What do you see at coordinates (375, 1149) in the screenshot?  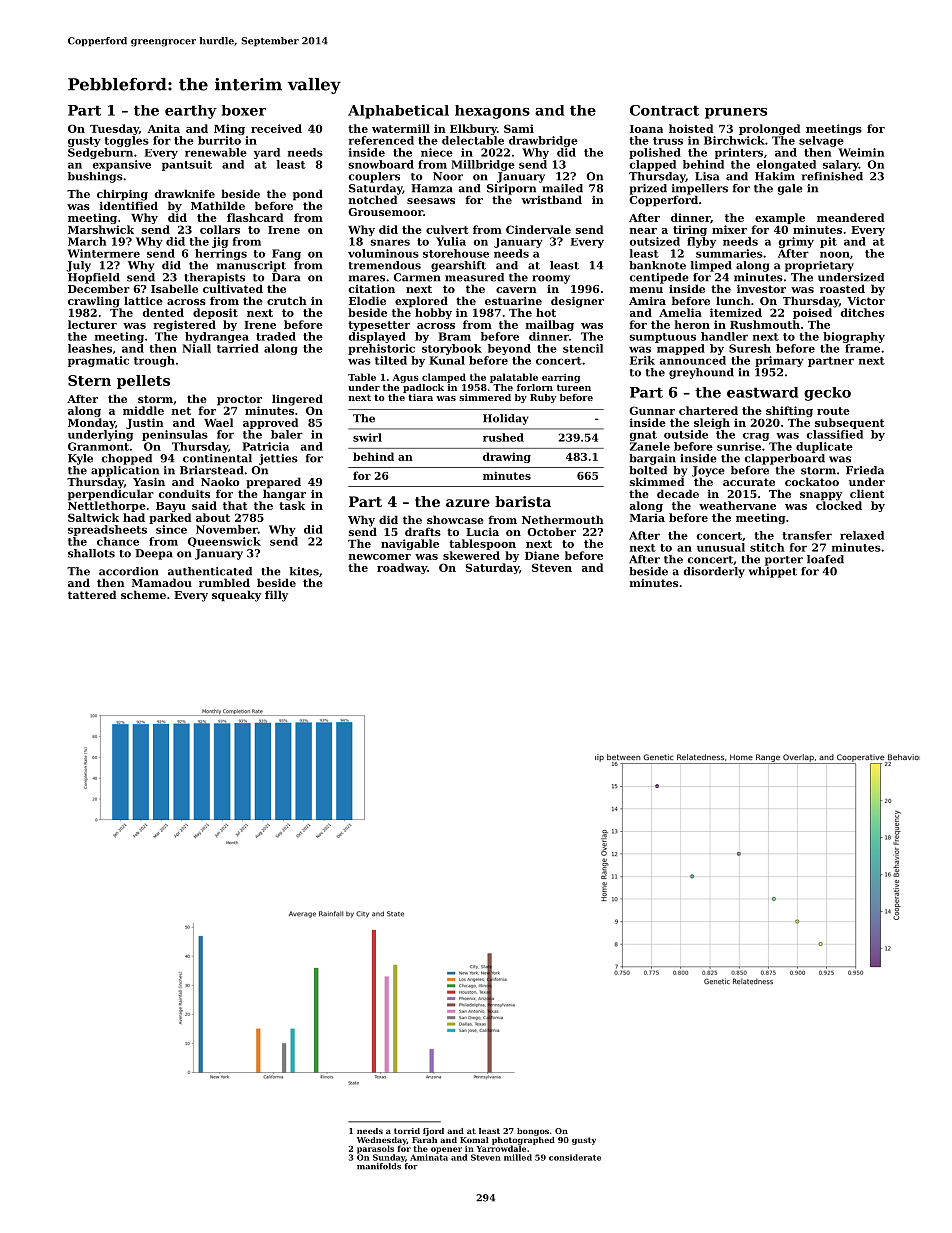 I see `parasols` at bounding box center [375, 1149].
